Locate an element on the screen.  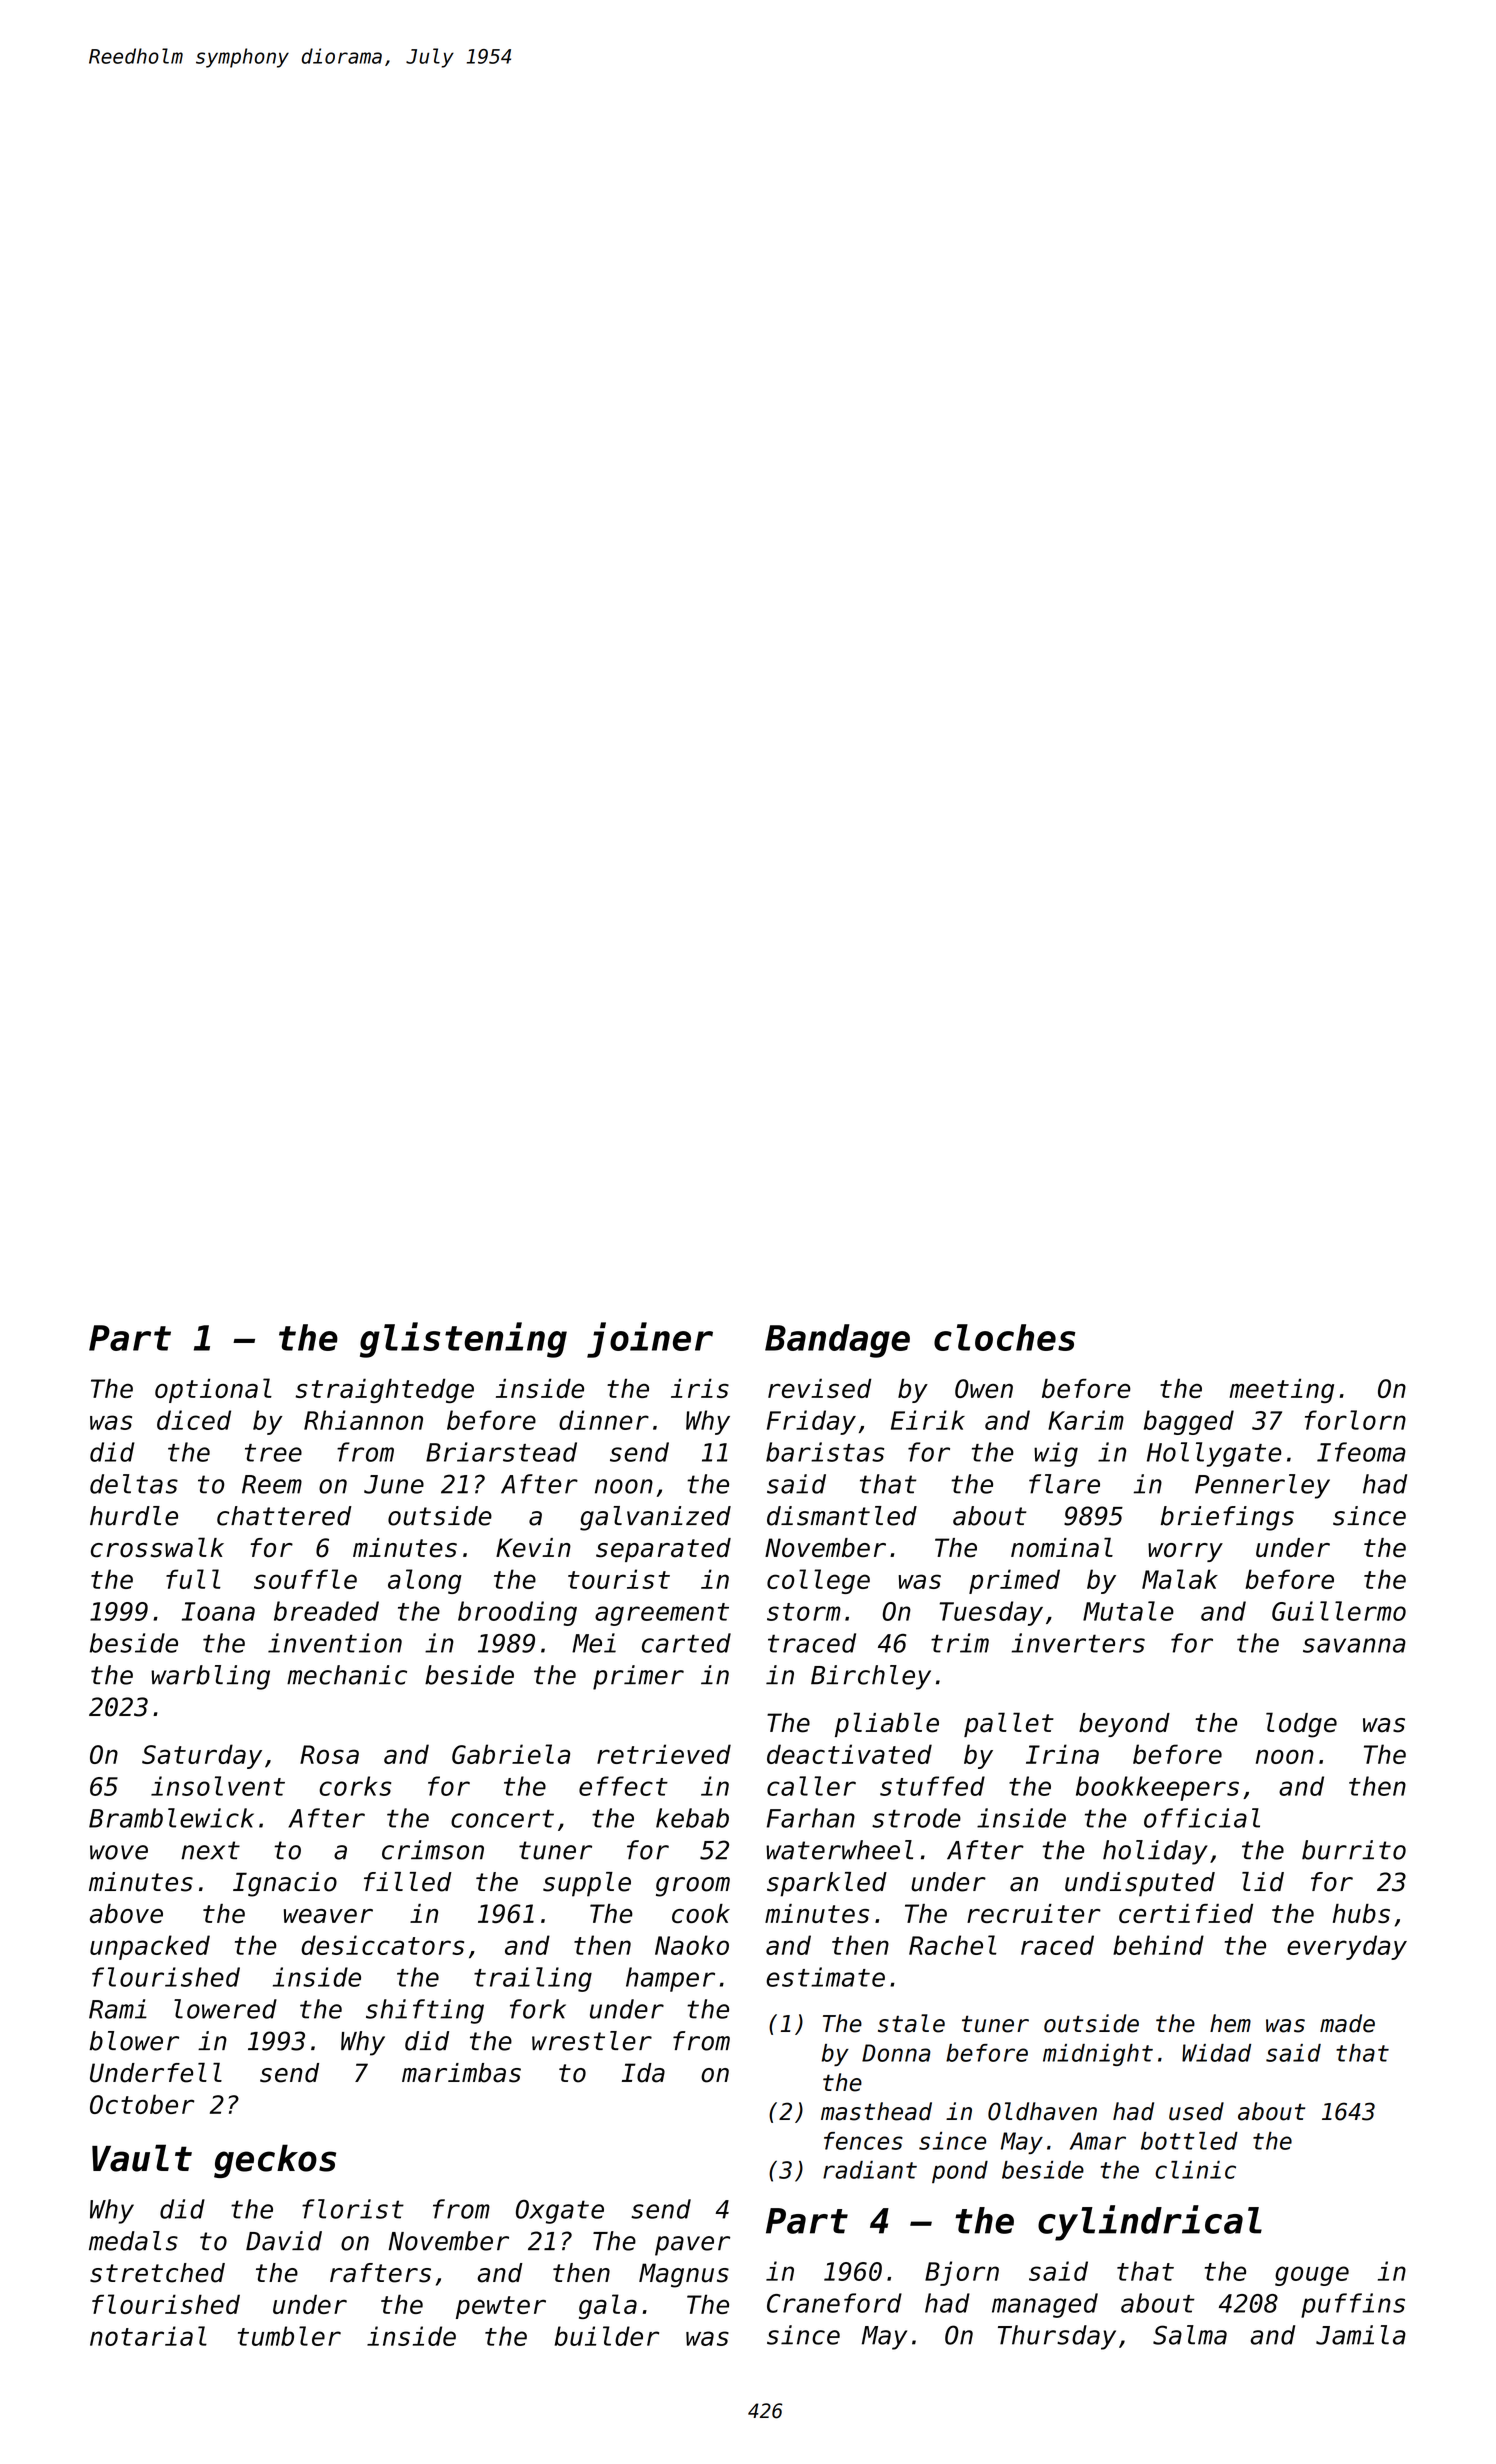
caller is located at coordinates (811, 1786).
